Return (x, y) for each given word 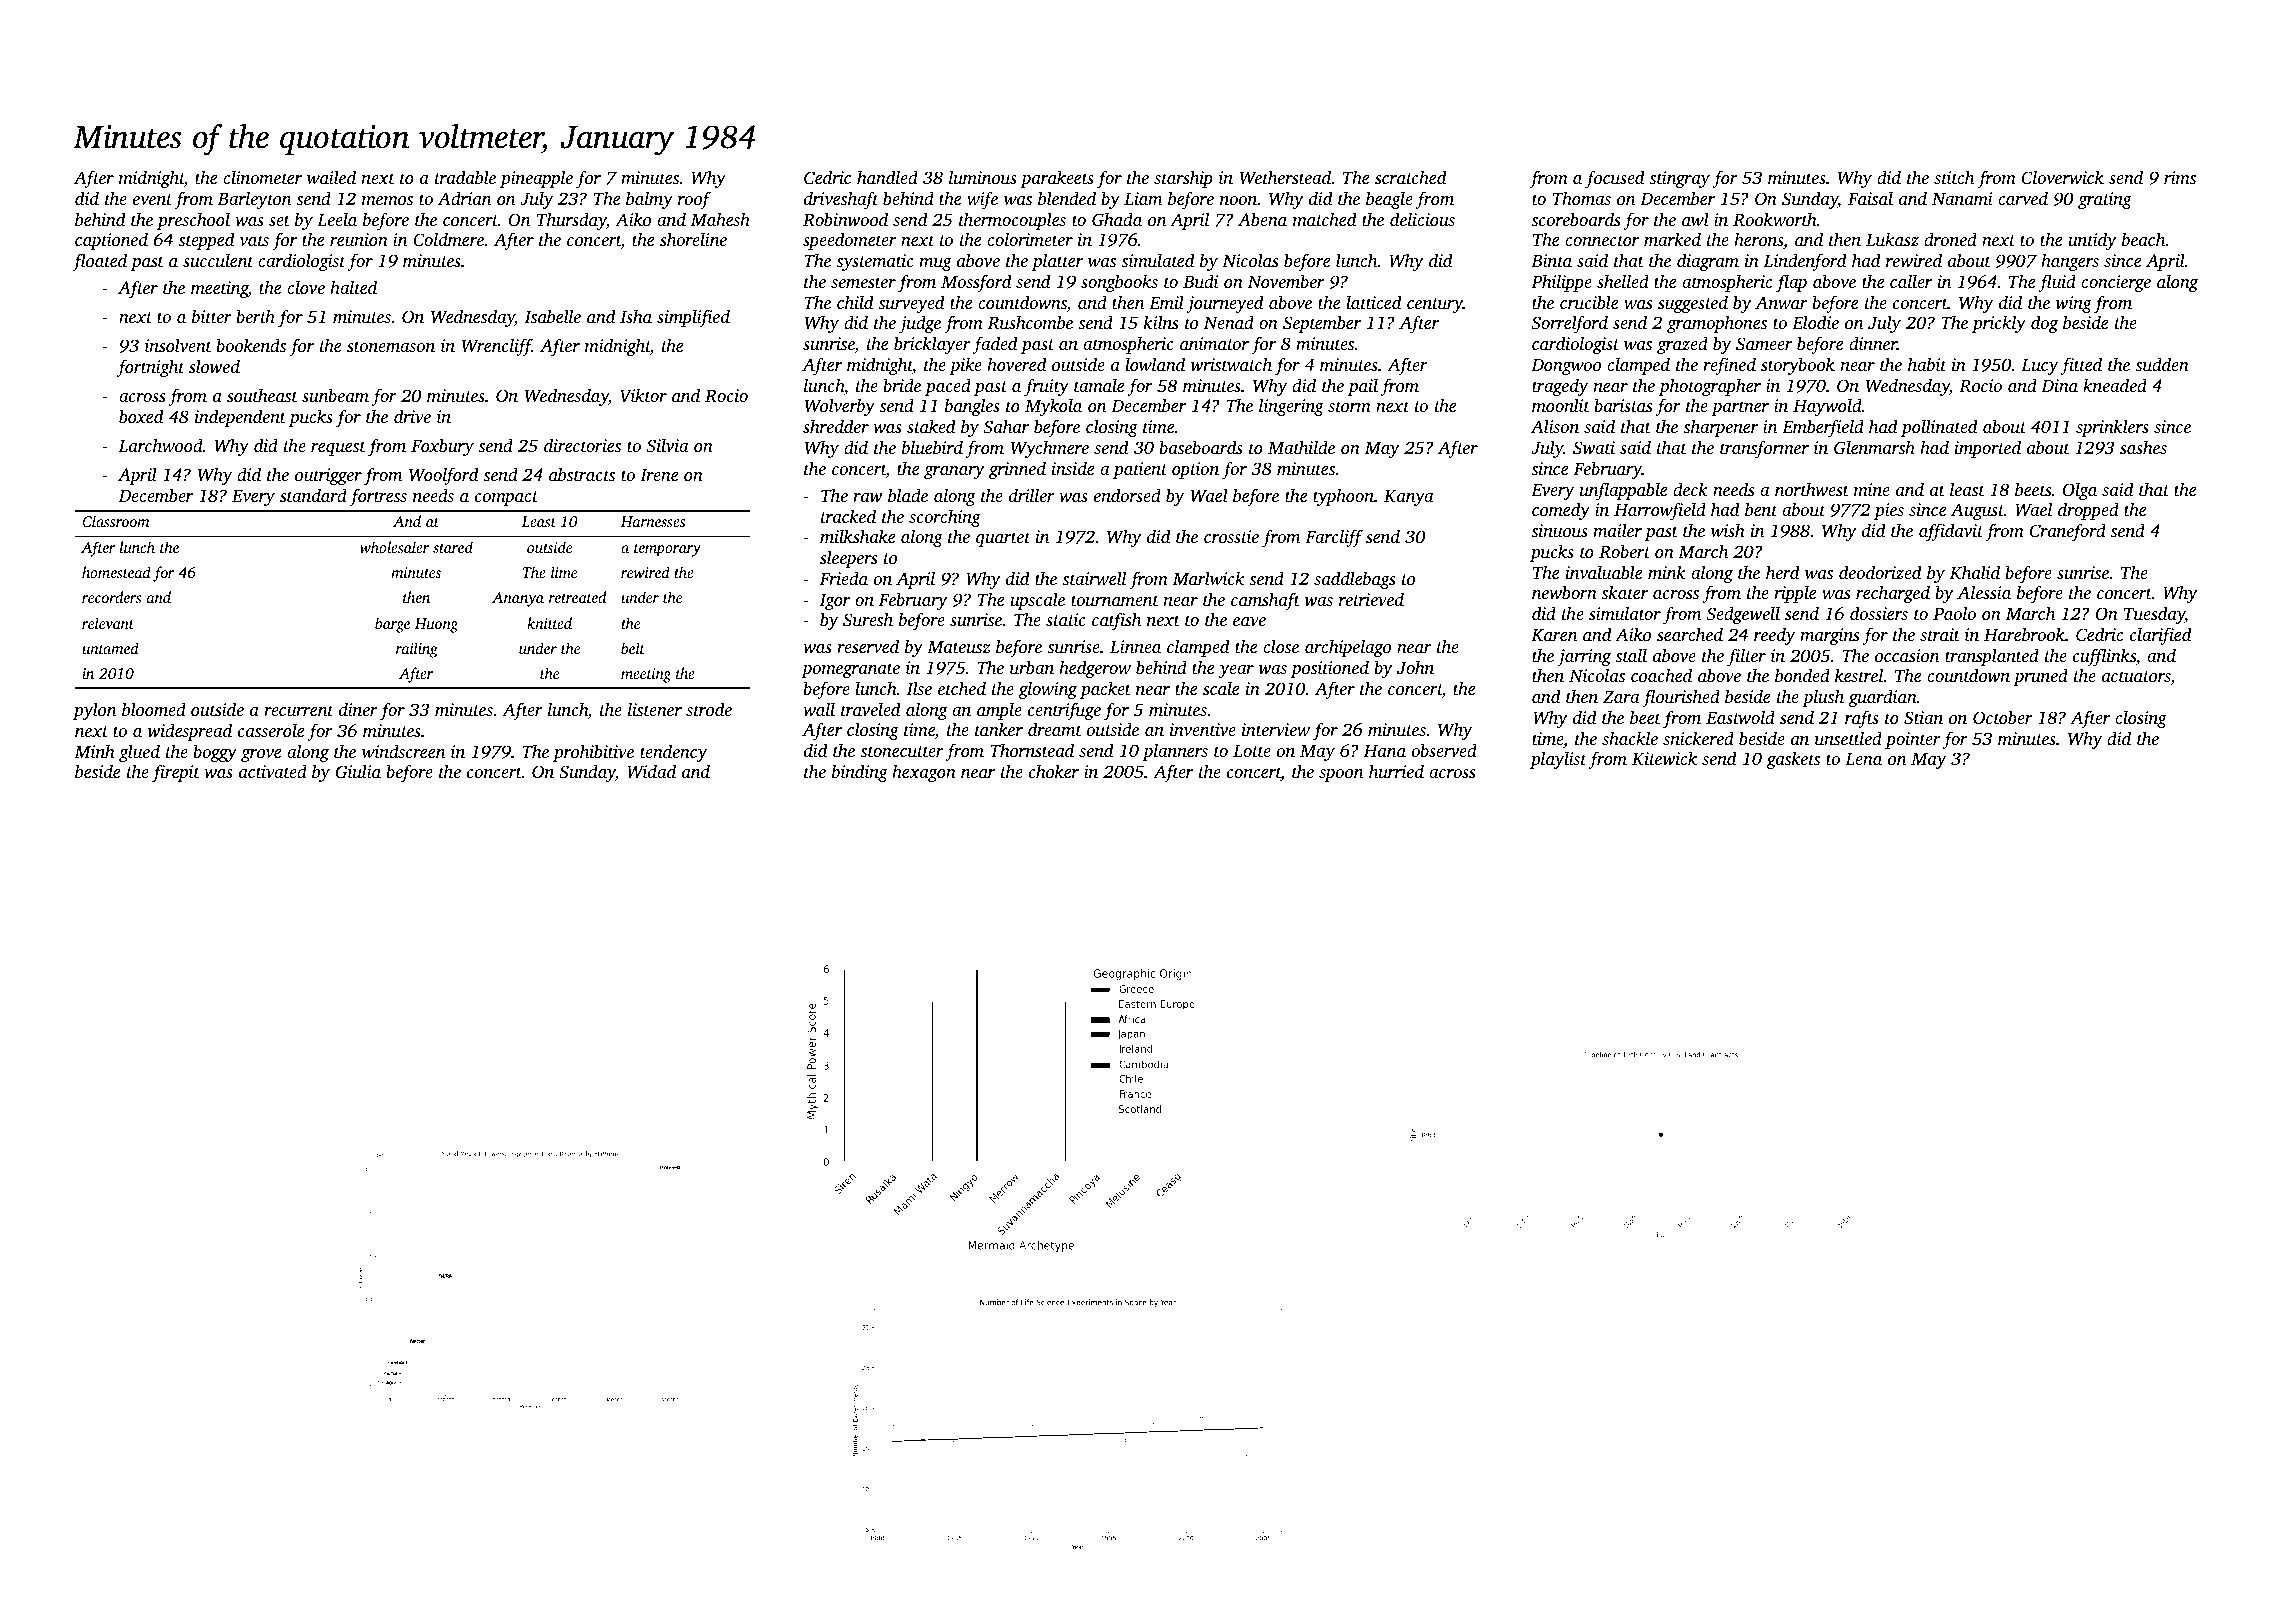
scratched (1410, 177)
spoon (1341, 775)
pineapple (536, 179)
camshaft (1265, 601)
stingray (1679, 179)
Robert (1624, 551)
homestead (116, 572)
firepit (176, 773)
